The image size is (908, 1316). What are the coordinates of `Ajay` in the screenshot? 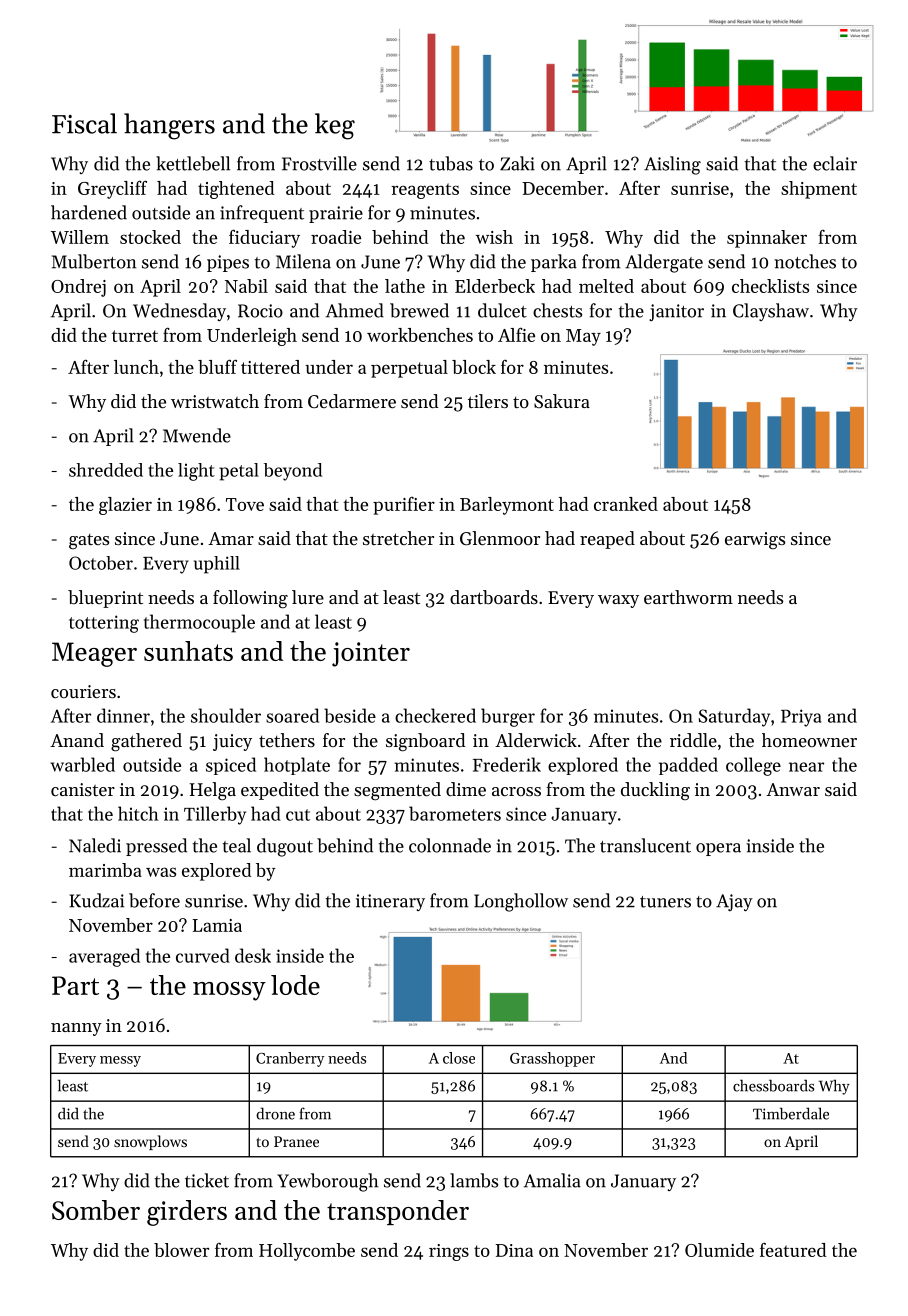 It's located at (734, 902).
